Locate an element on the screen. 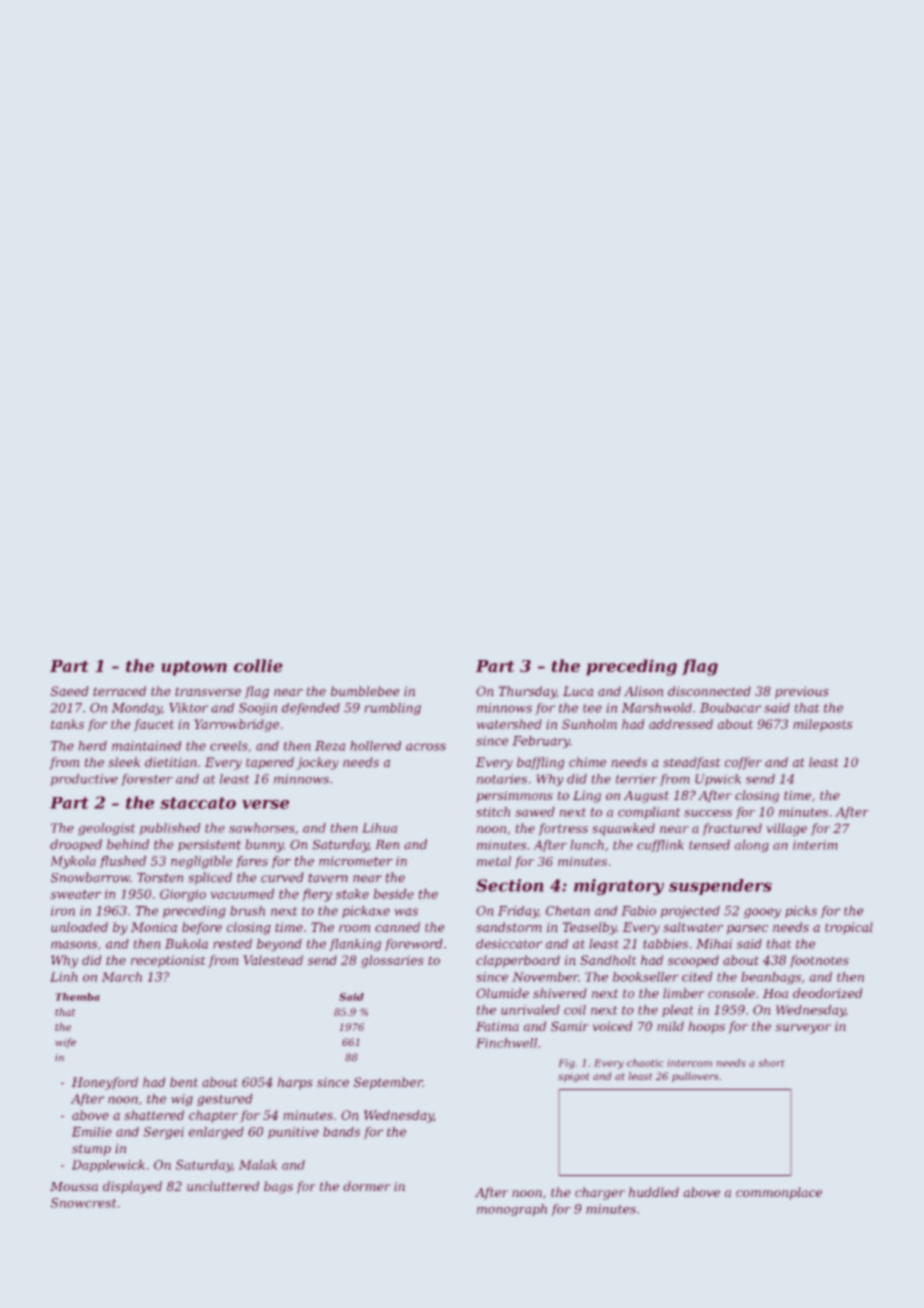  Finchwell is located at coordinates (506, 1043).
